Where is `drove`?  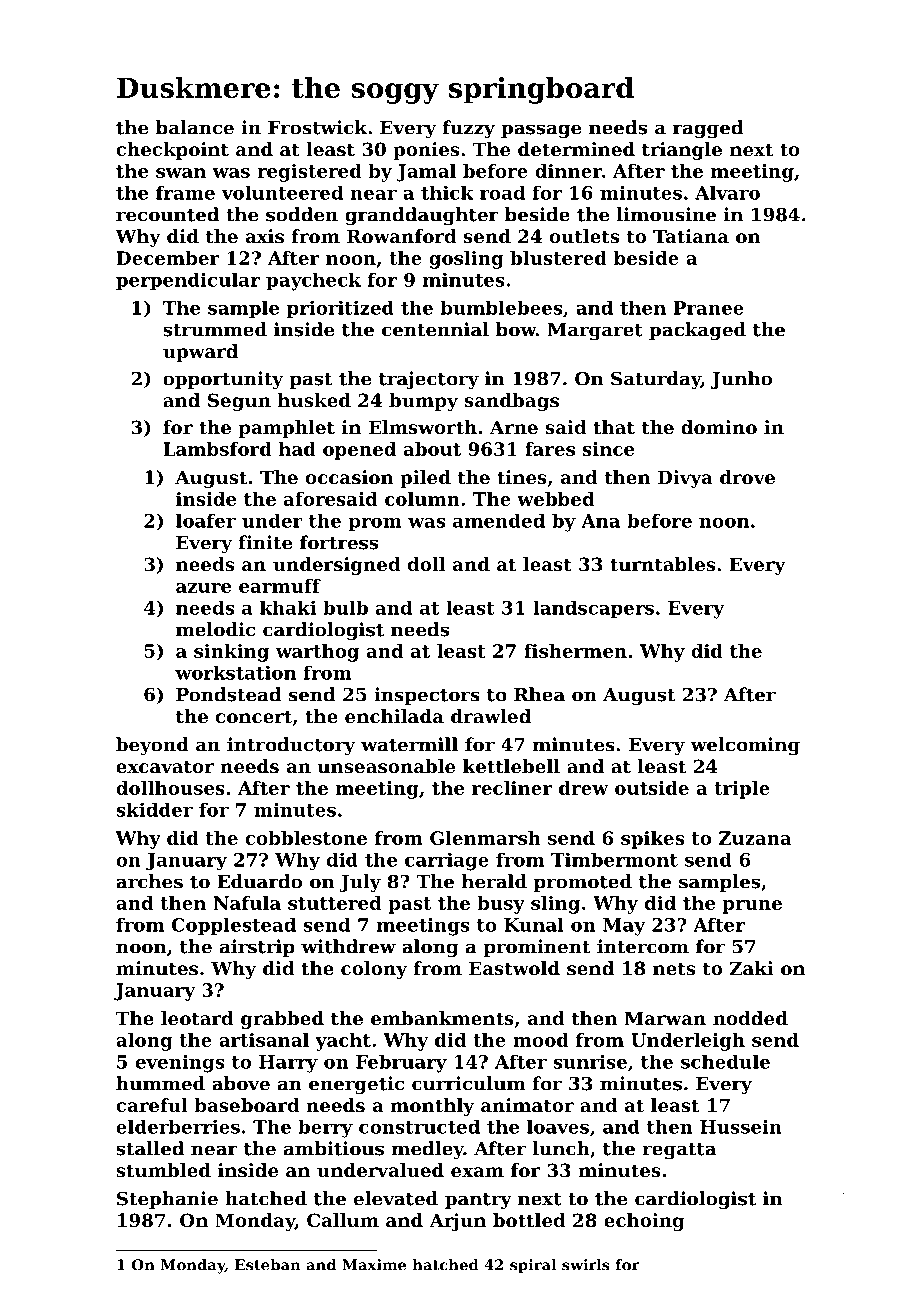 drove is located at coordinates (747, 477).
